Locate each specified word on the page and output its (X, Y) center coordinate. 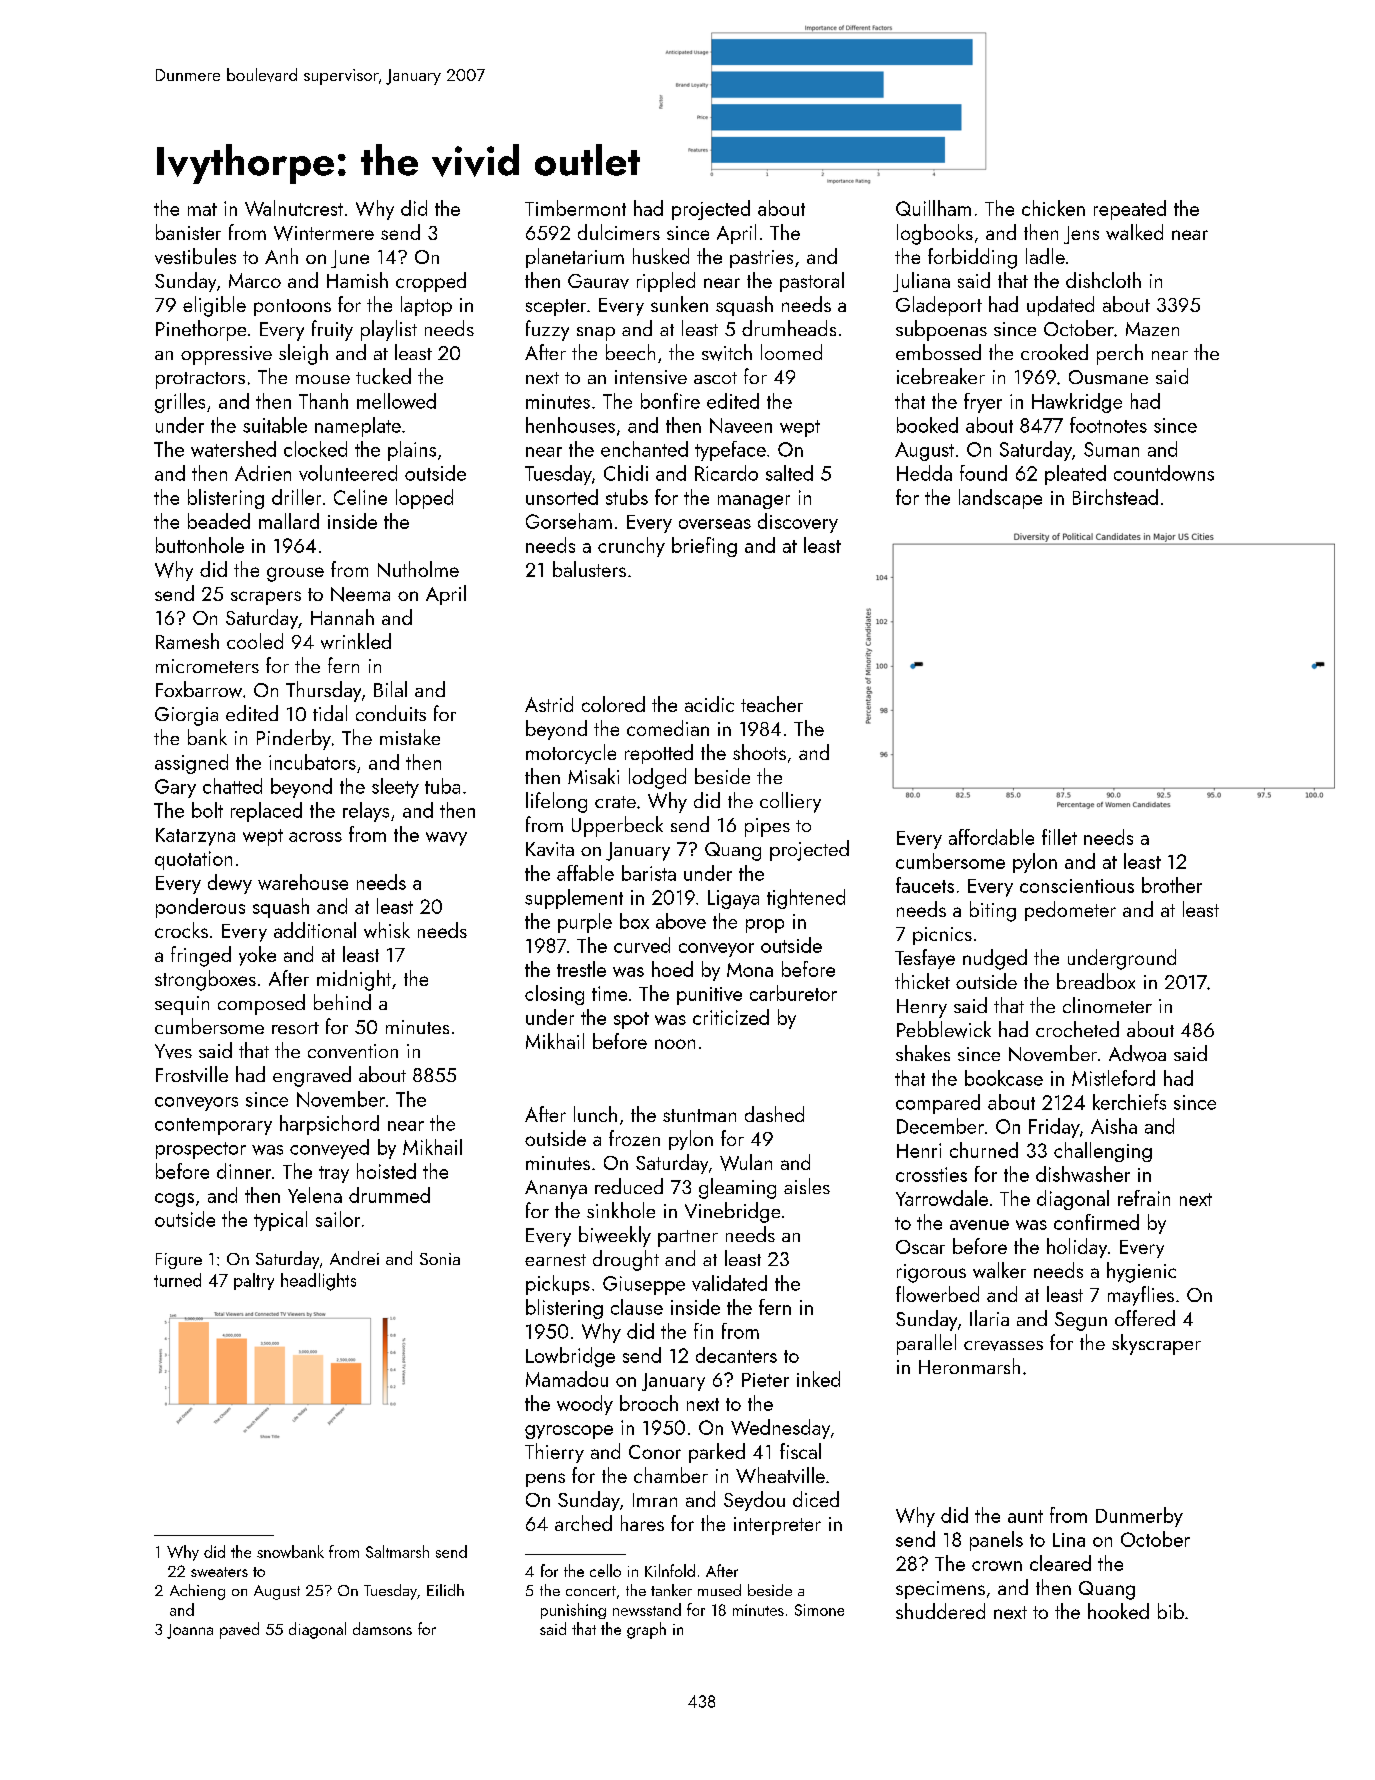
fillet (1059, 837)
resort (295, 1028)
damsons (382, 1628)
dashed (774, 1114)
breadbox (1096, 981)
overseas (715, 524)
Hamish (357, 280)
